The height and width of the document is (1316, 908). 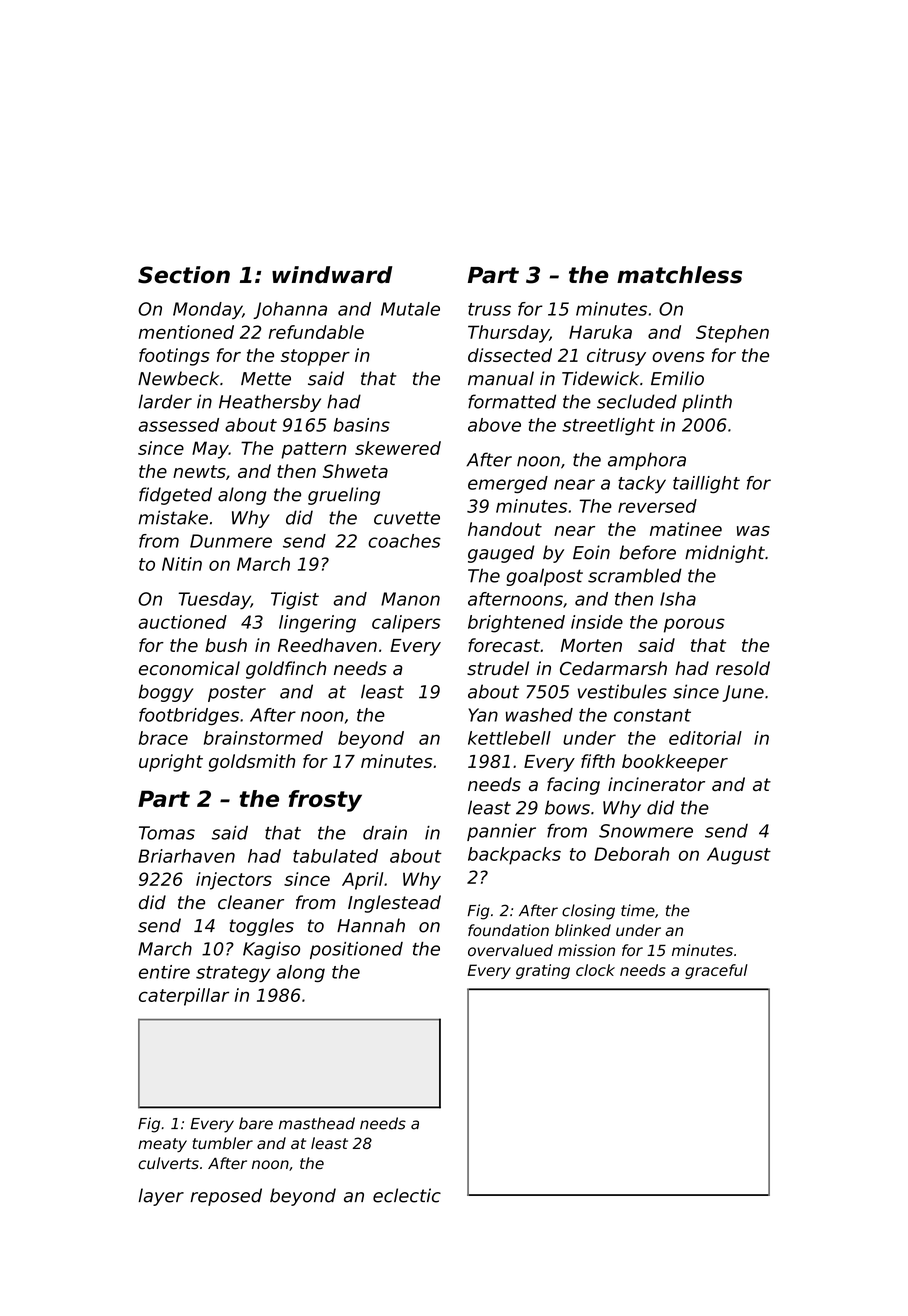 What do you see at coordinates (647, 461) in the document?
I see `amphora` at bounding box center [647, 461].
